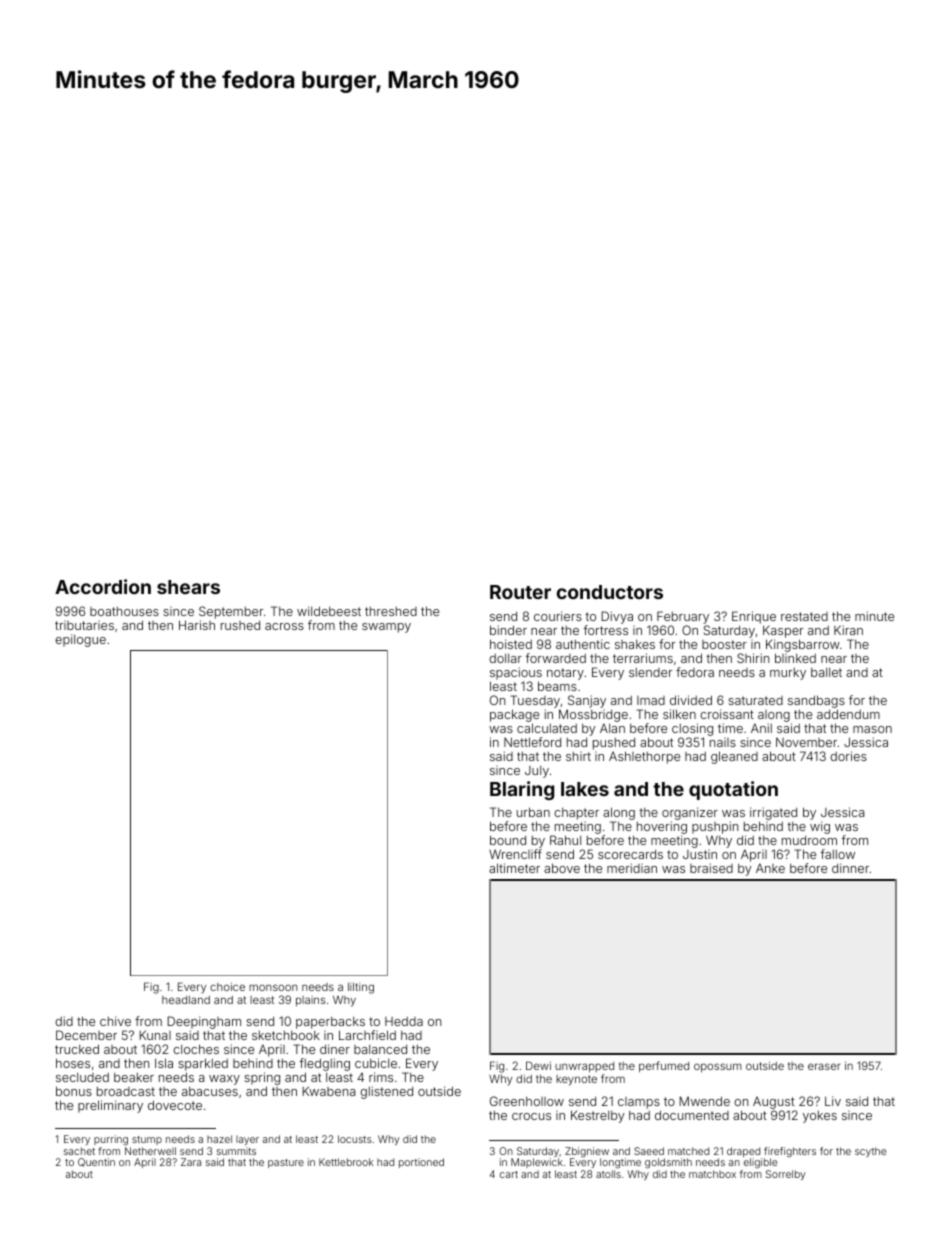  Describe the element at coordinates (103, 586) in the document. I see `Accordion` at that location.
